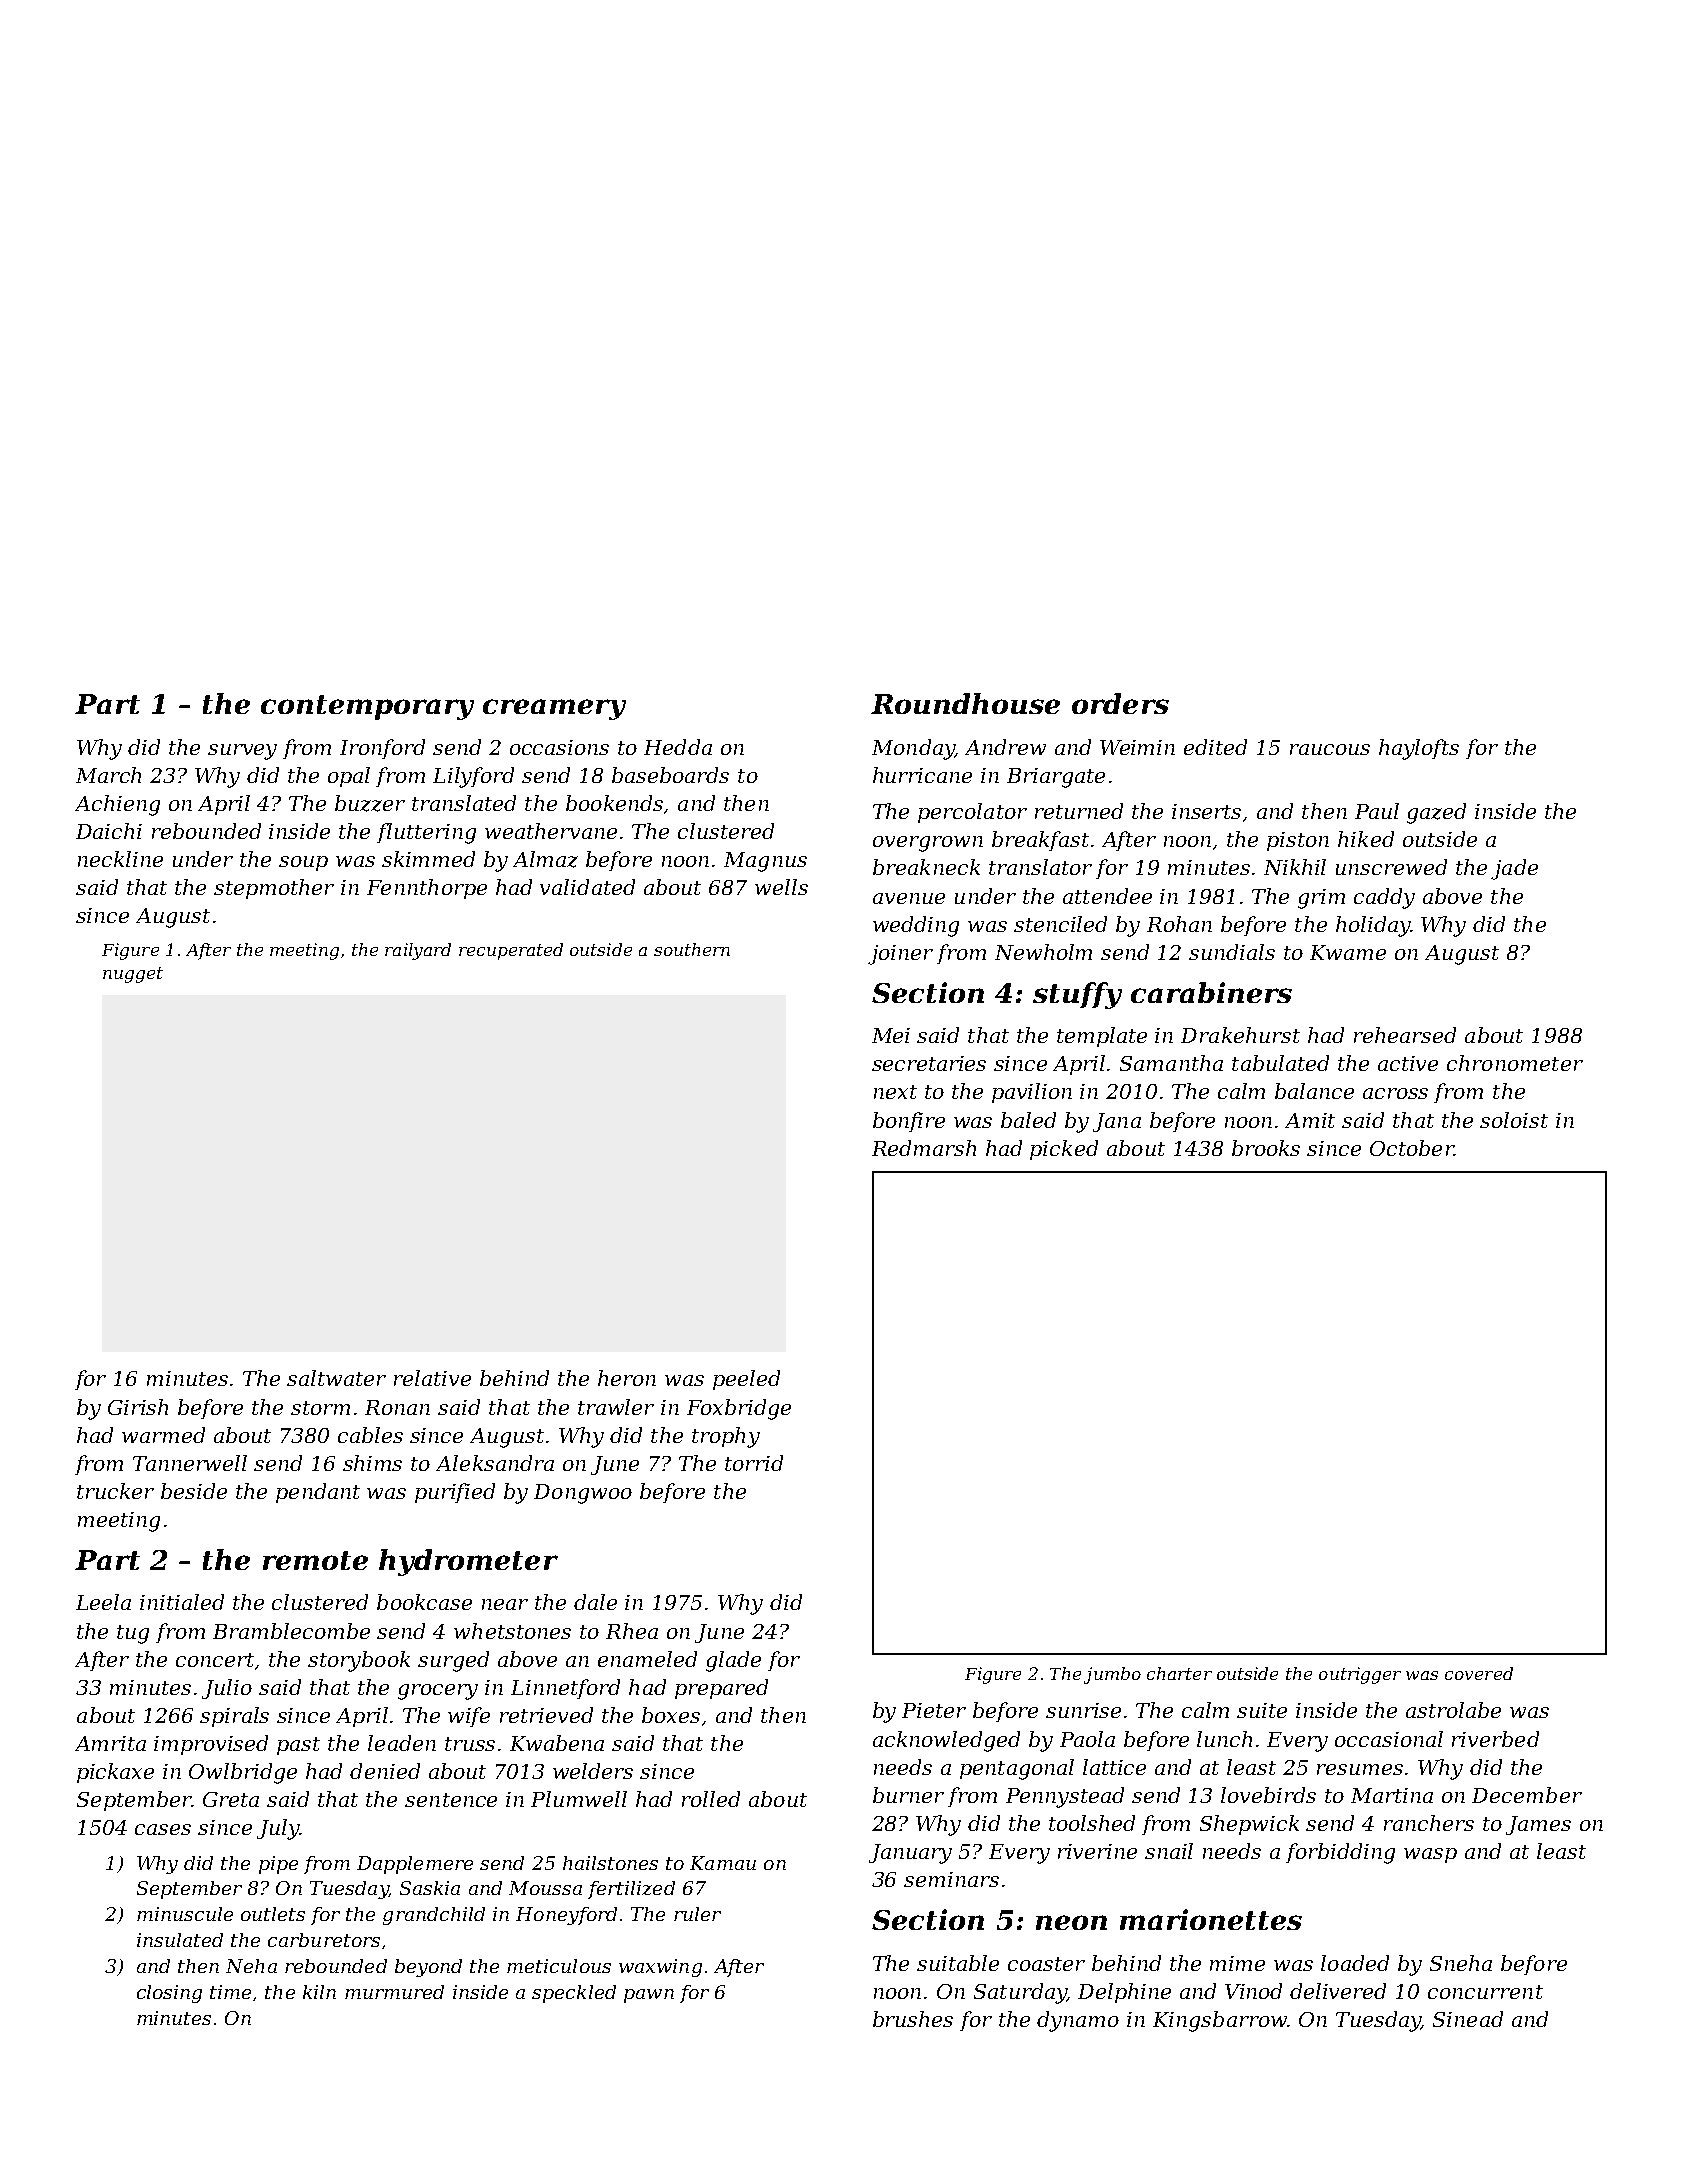 The width and height of the image is (1683, 2178). I want to click on charter, so click(1179, 1673).
